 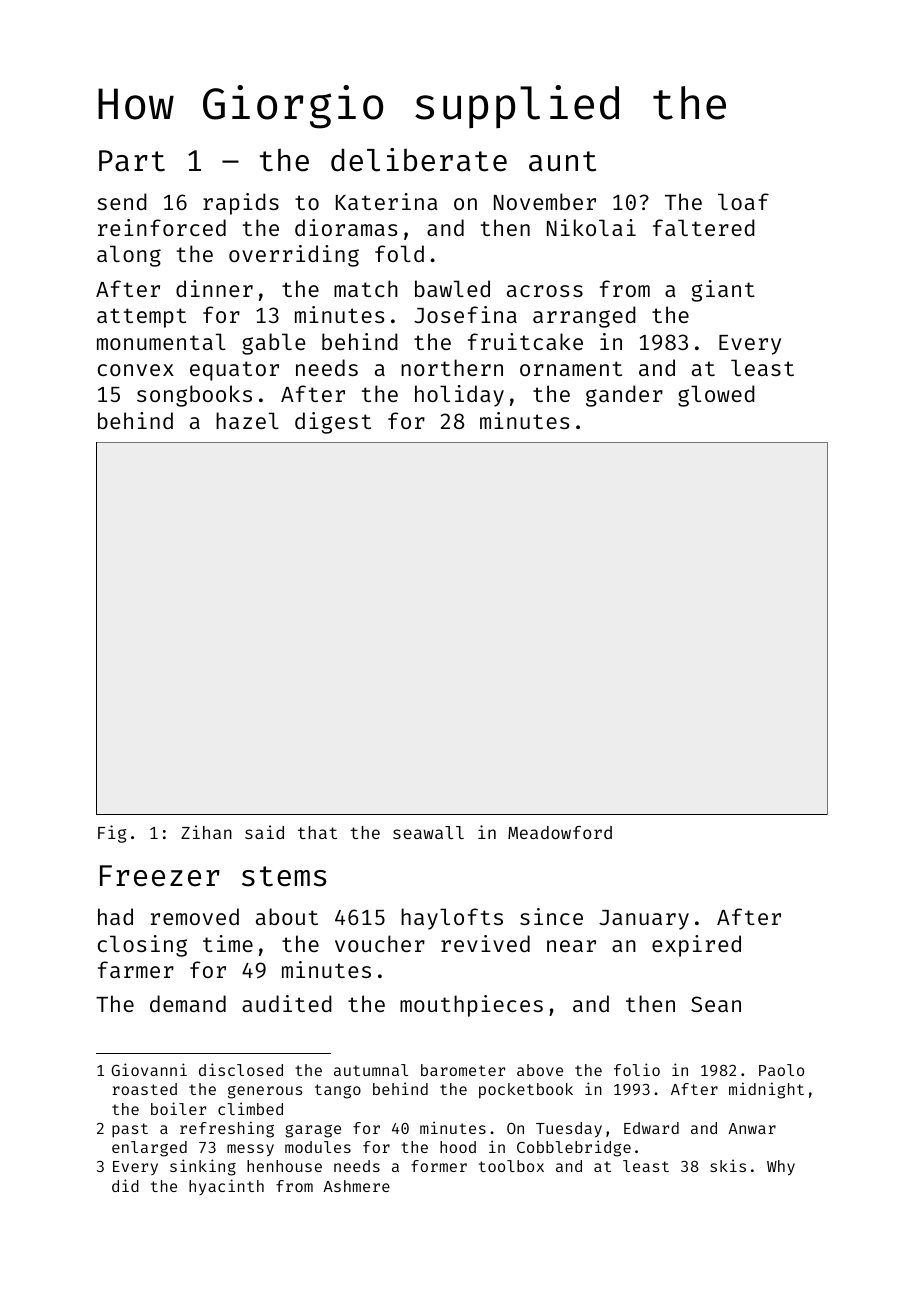 What do you see at coordinates (194, 396) in the screenshot?
I see `songbooks` at bounding box center [194, 396].
